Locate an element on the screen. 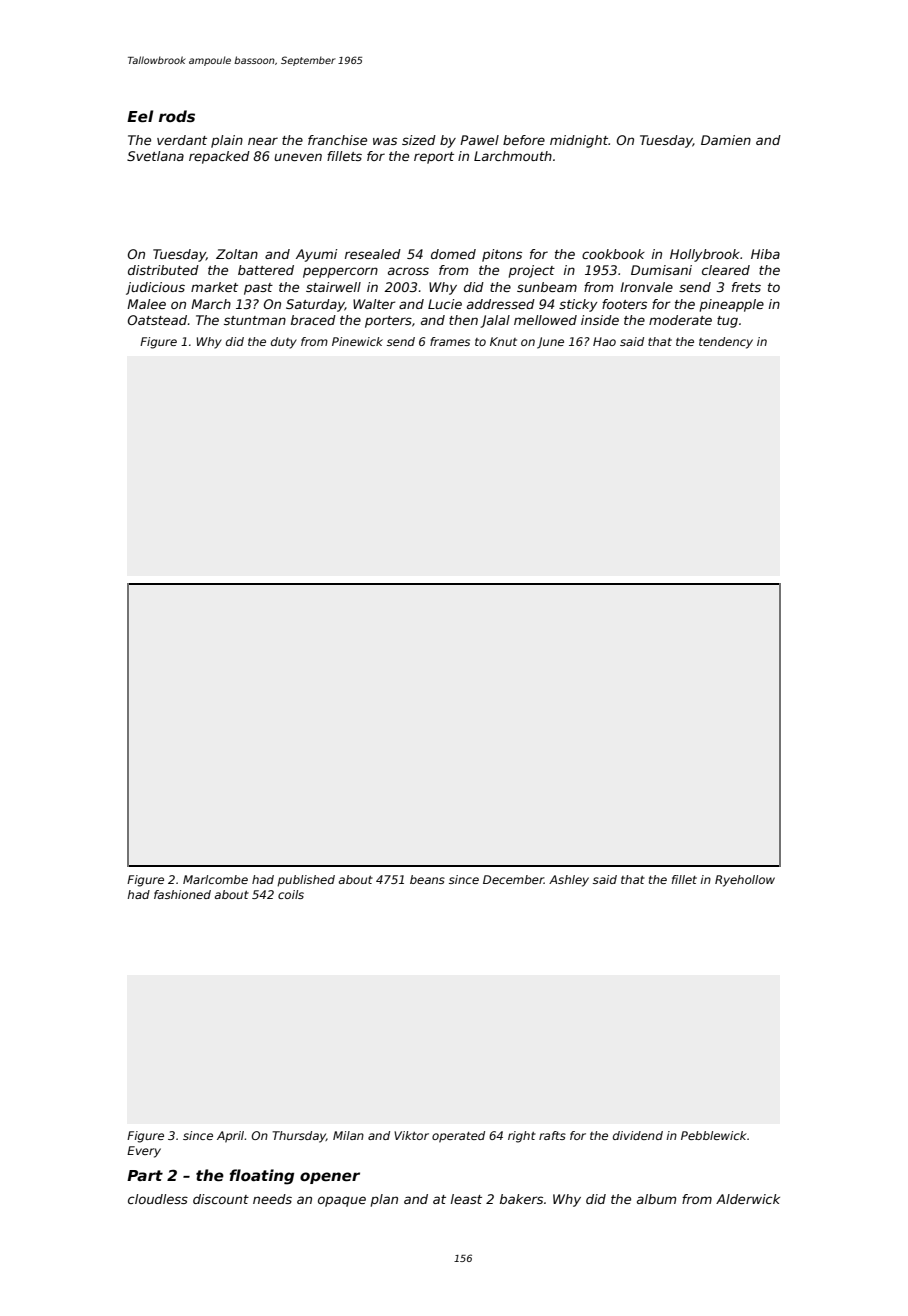 Image resolution: width=908 pixels, height=1316 pixels. Ryehollow is located at coordinates (745, 881).
